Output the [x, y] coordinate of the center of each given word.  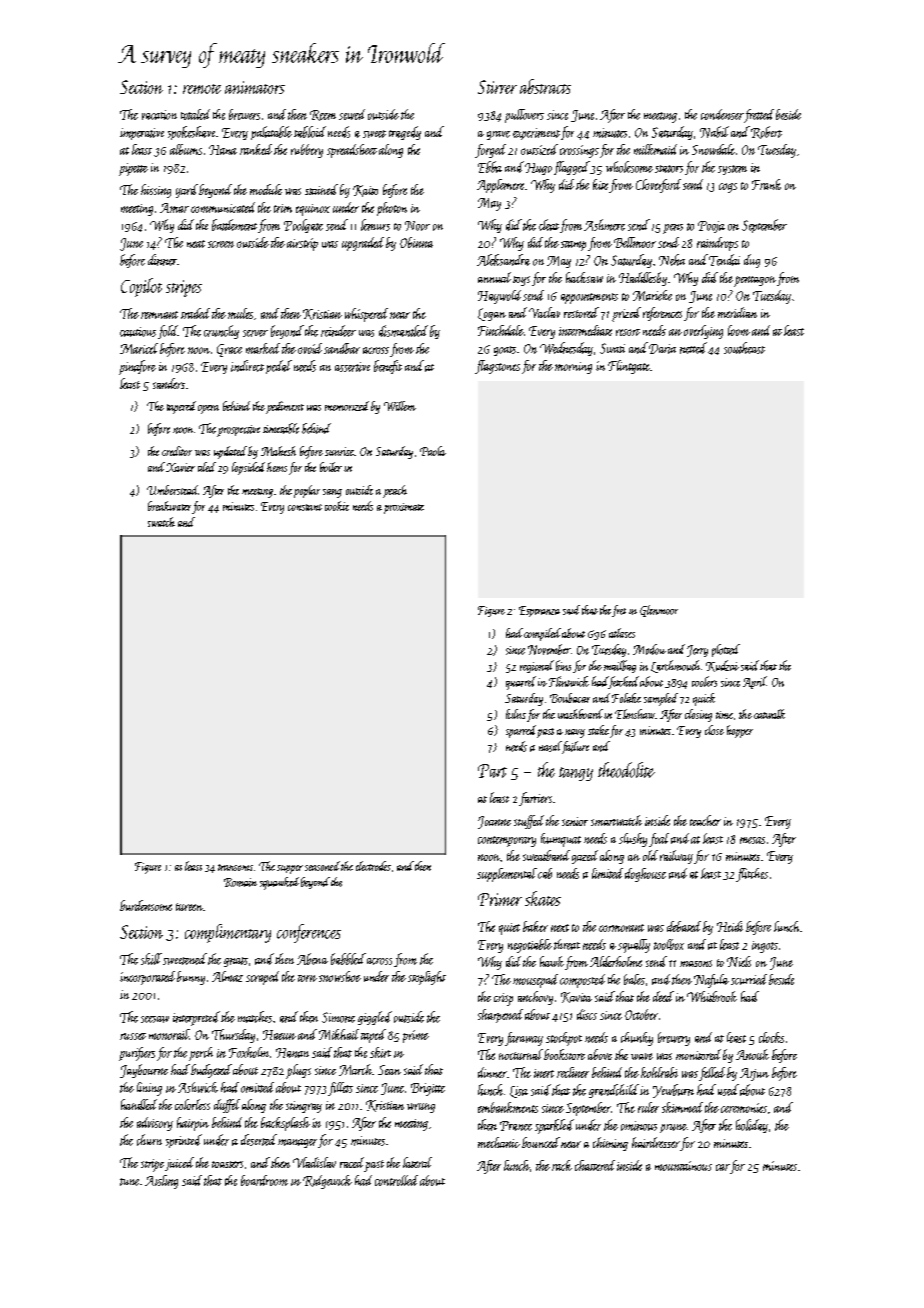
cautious [138, 332]
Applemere [500, 186]
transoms [235, 867]
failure [575, 747]
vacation [159, 115]
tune [129, 1182]
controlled [396, 1180]
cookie [337, 506]
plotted [726, 650]
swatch [161, 522]
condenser [722, 114]
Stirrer [497, 87]
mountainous [683, 1166]
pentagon [755, 281]
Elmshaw [635, 714]
